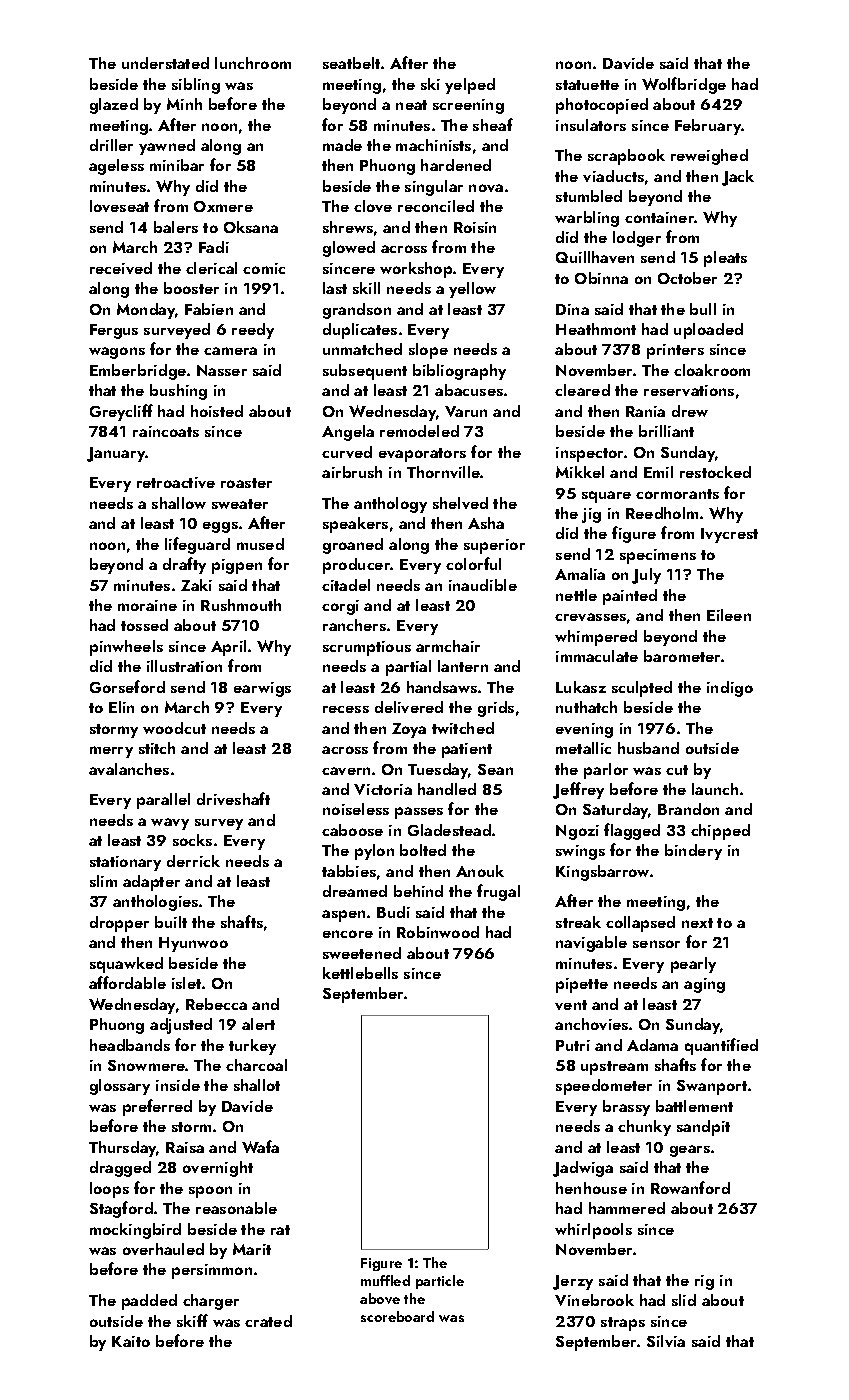 Image resolution: width=849 pixels, height=1400 pixels. Describe the element at coordinates (253, 63) in the page. I see `lunchroom` at that location.
